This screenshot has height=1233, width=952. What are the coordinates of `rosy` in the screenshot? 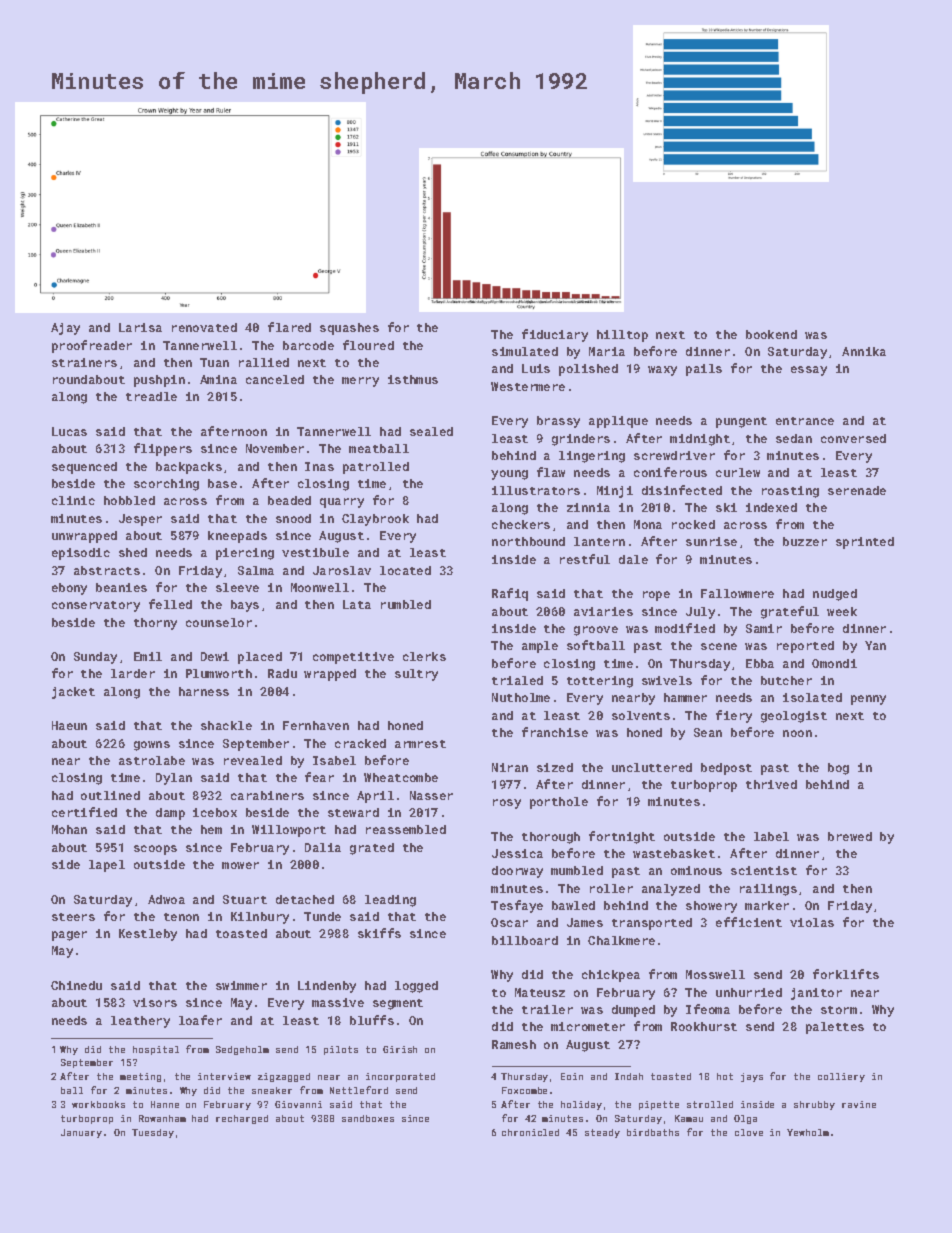 It's located at (507, 804).
